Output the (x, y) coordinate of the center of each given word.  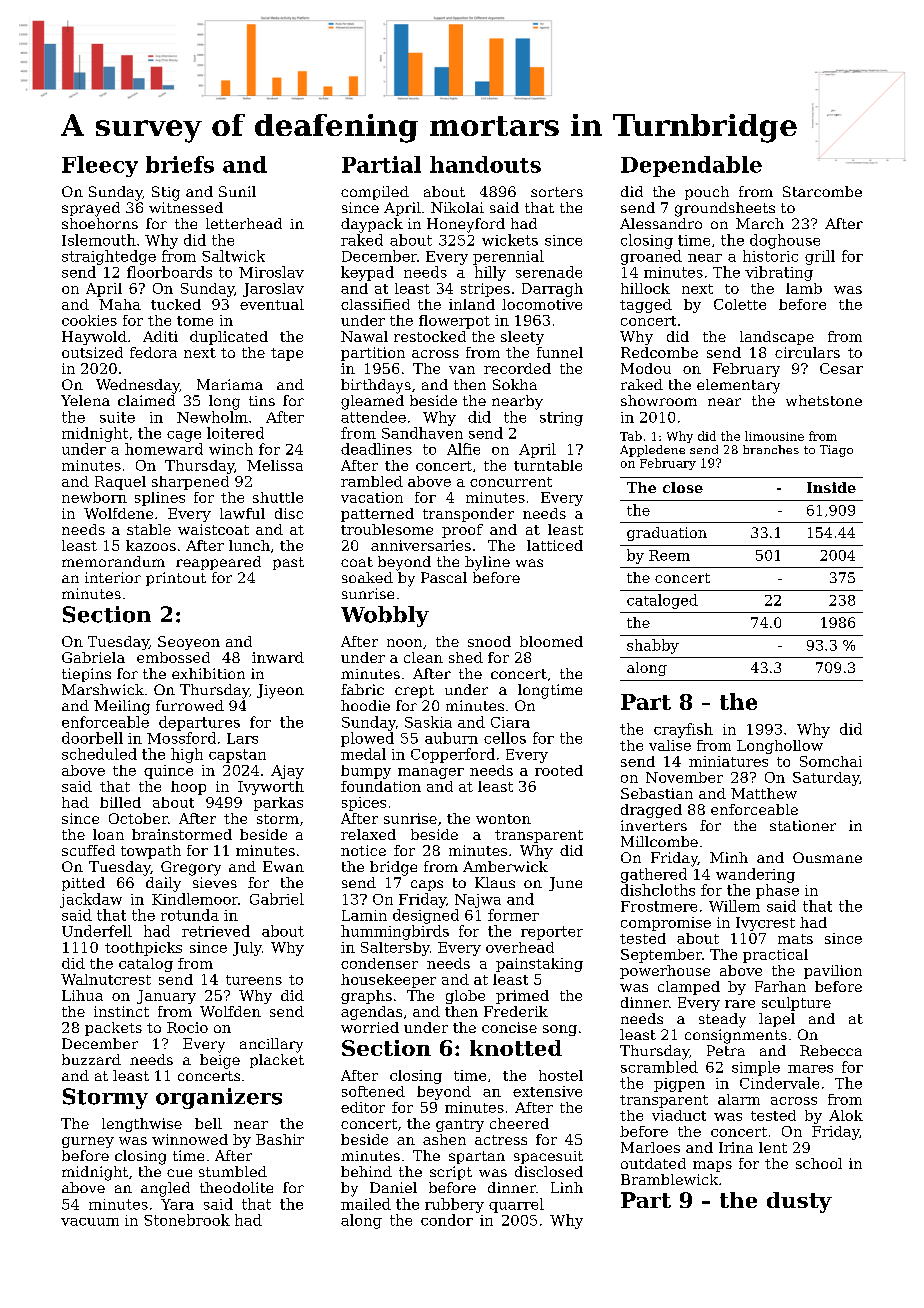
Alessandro (661, 223)
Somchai (831, 761)
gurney (88, 1142)
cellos (505, 738)
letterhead (244, 223)
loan (108, 834)
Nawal (364, 336)
